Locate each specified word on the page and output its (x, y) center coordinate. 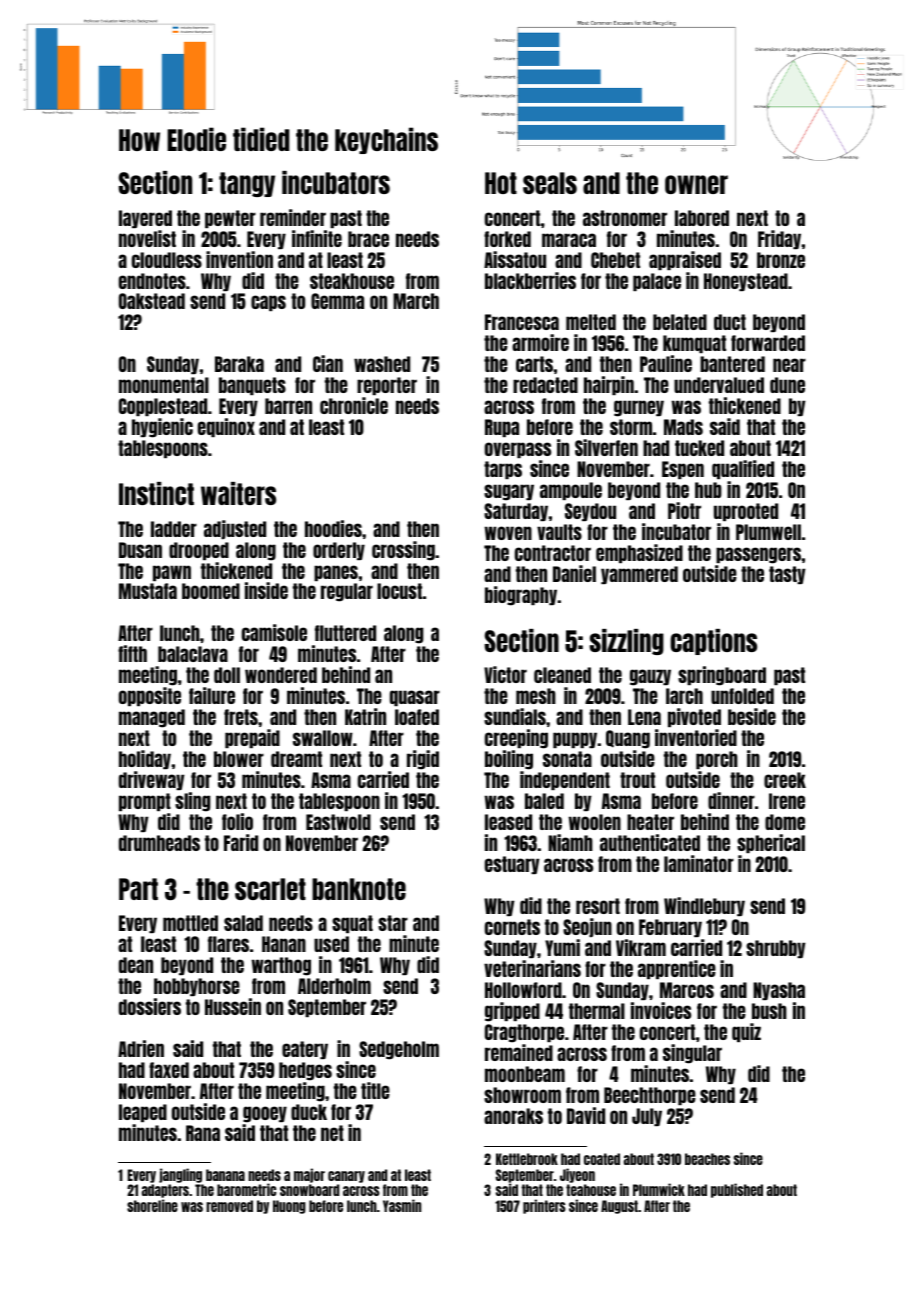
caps (268, 303)
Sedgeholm (399, 1050)
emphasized (639, 553)
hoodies (333, 528)
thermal (597, 1011)
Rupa (502, 428)
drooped (199, 551)
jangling (180, 1175)
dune (787, 385)
